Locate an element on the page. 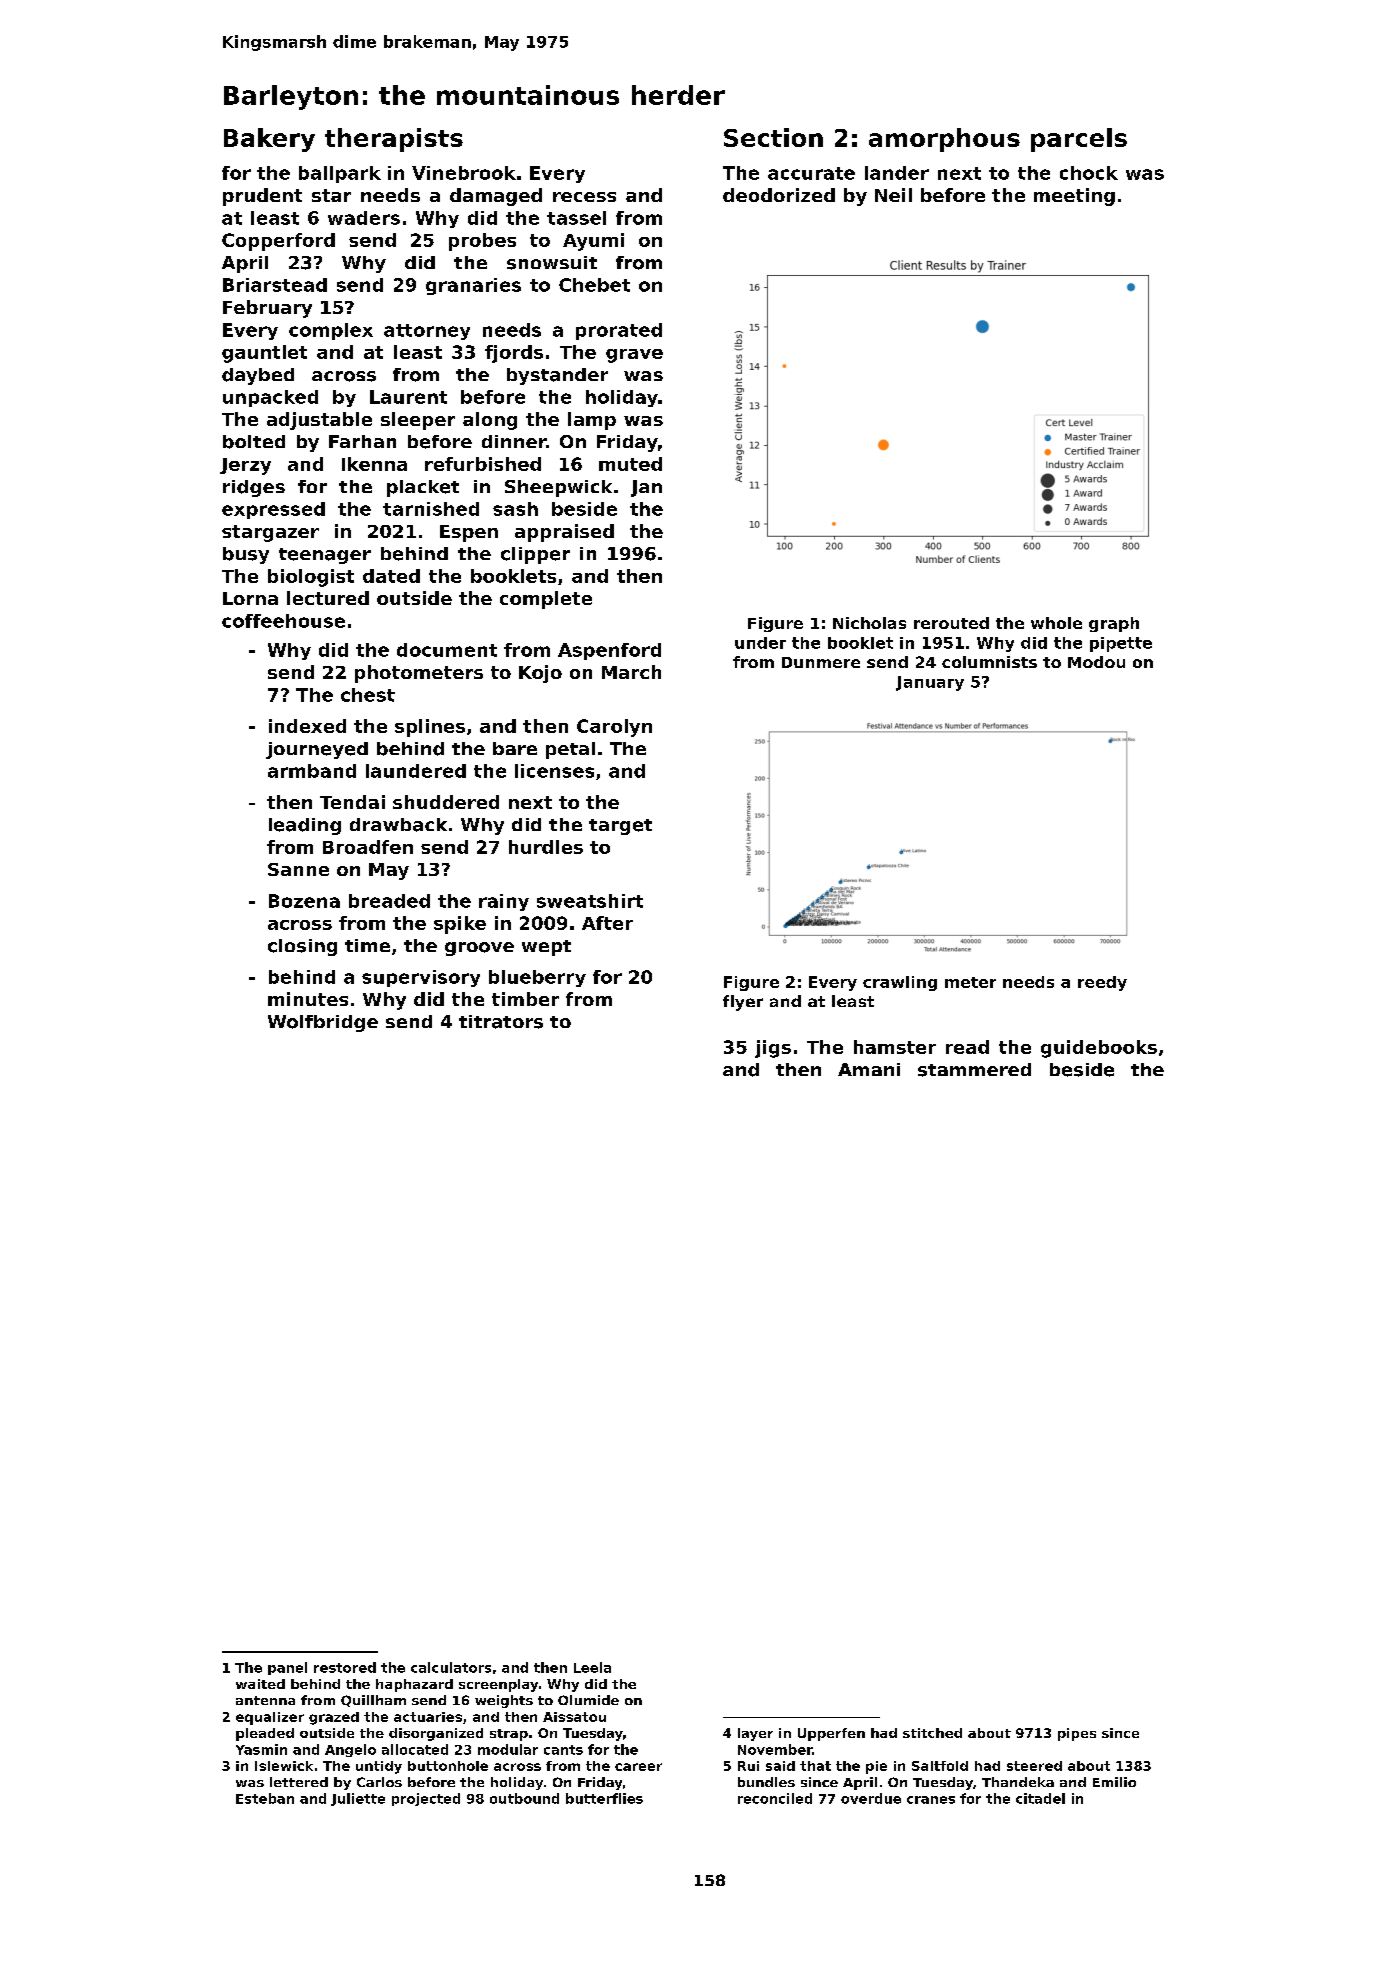  Leela is located at coordinates (592, 1667).
